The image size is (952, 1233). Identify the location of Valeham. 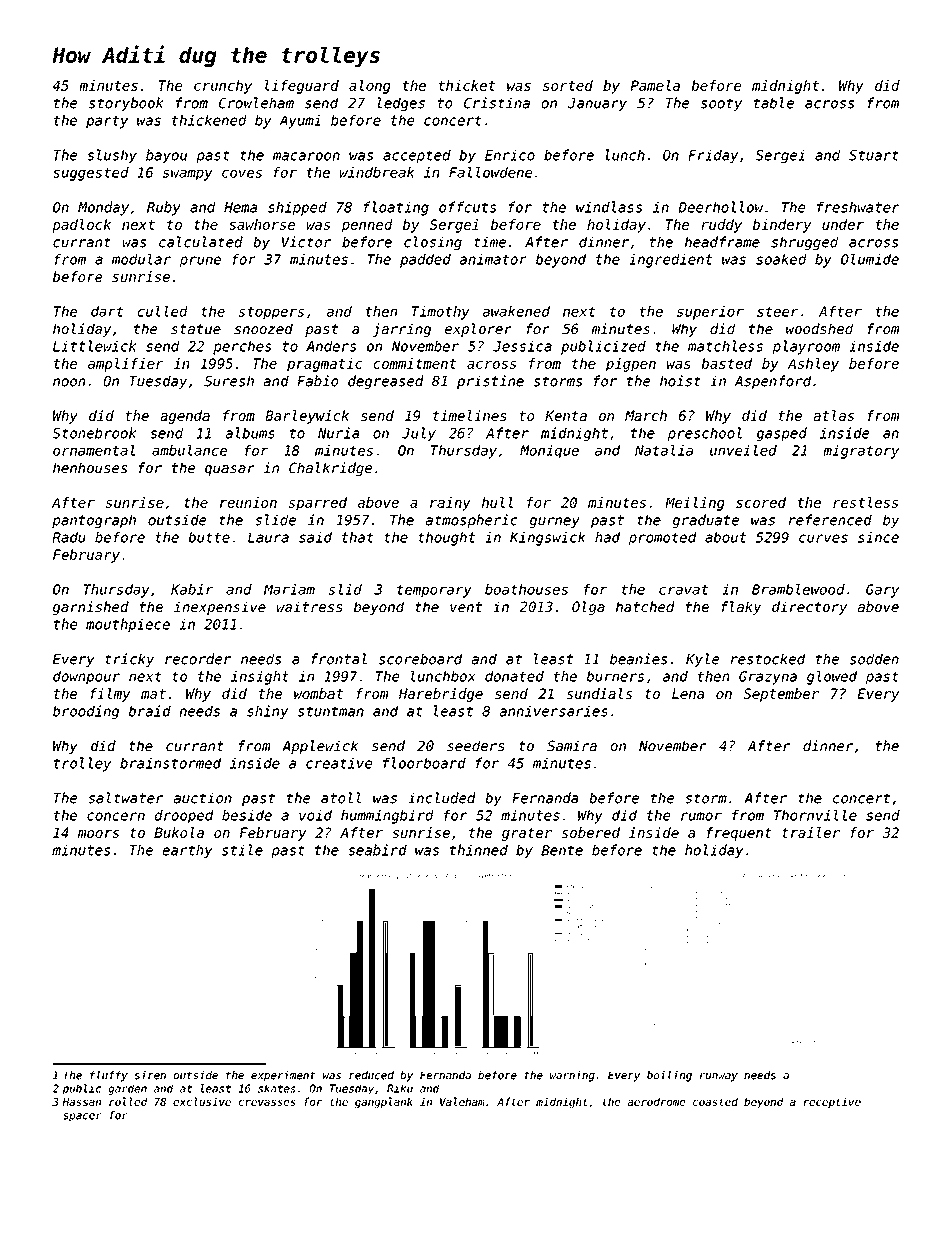
(462, 1101).
